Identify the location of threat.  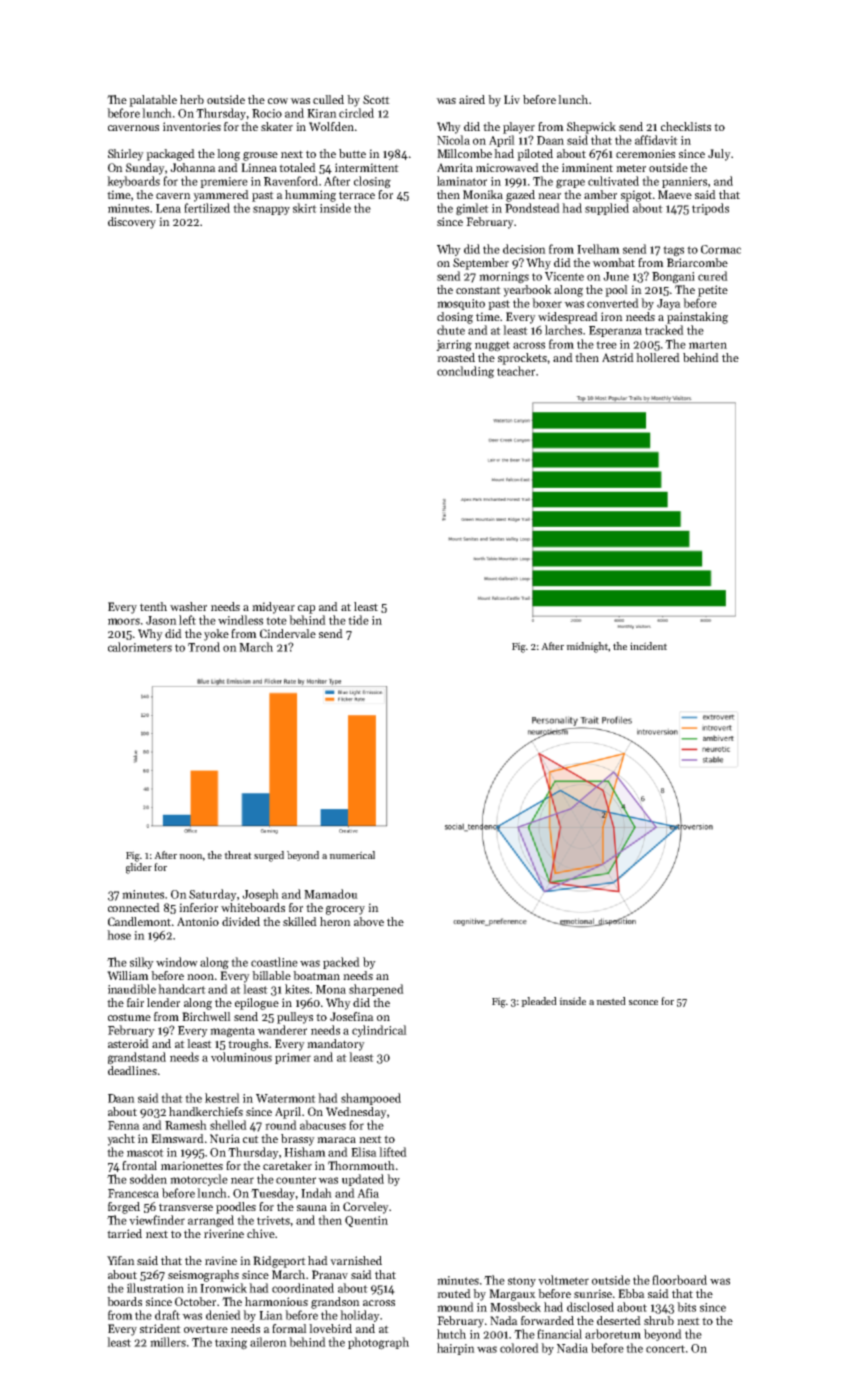
(238, 855).
